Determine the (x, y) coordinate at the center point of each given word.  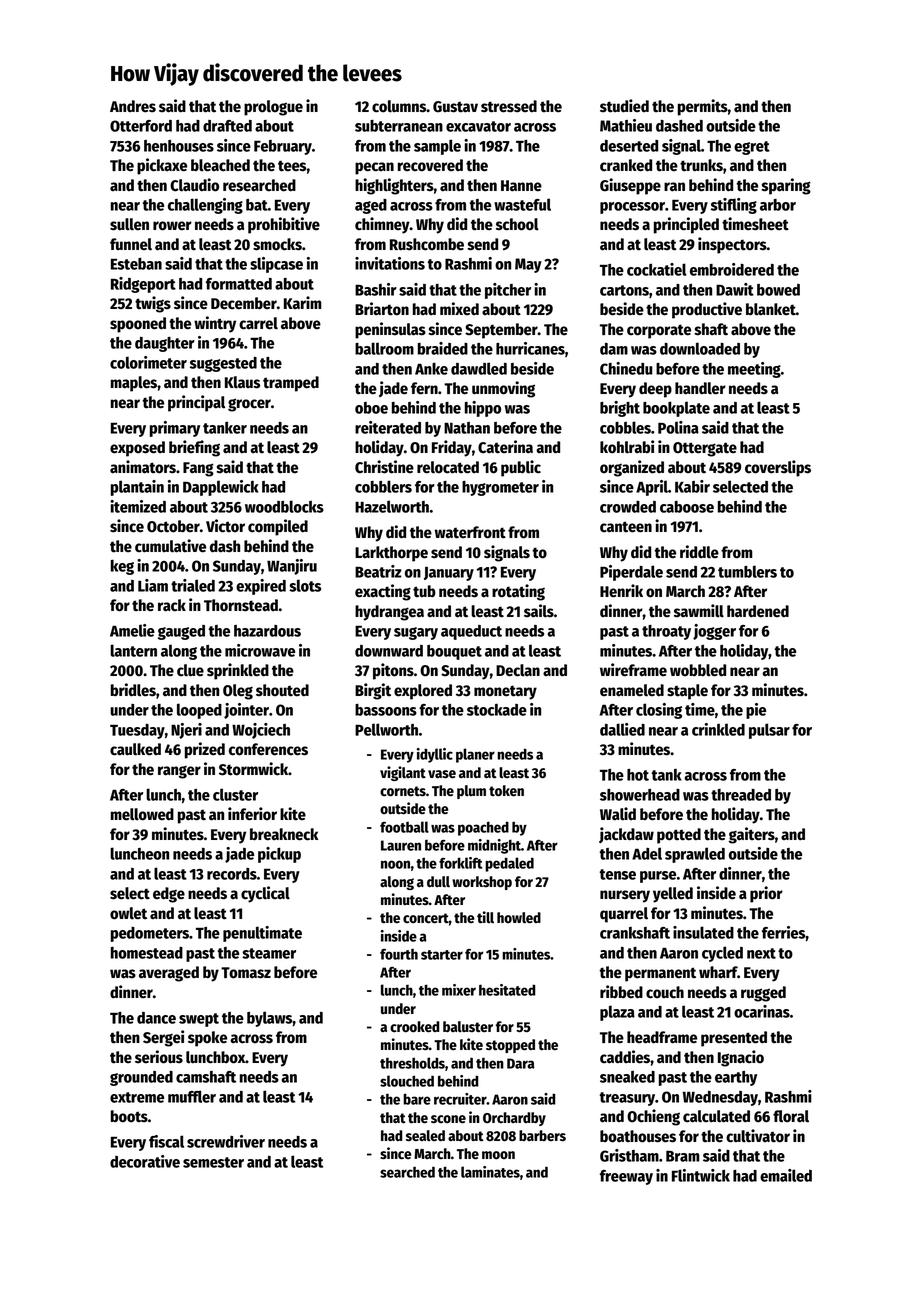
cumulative (170, 546)
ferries (783, 932)
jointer (246, 711)
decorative (145, 1161)
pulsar (769, 731)
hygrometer (500, 488)
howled (519, 918)
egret (752, 148)
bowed (778, 290)
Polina (678, 427)
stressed (509, 106)
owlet (128, 913)
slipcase (276, 265)
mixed (459, 309)
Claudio (194, 185)
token (506, 791)
